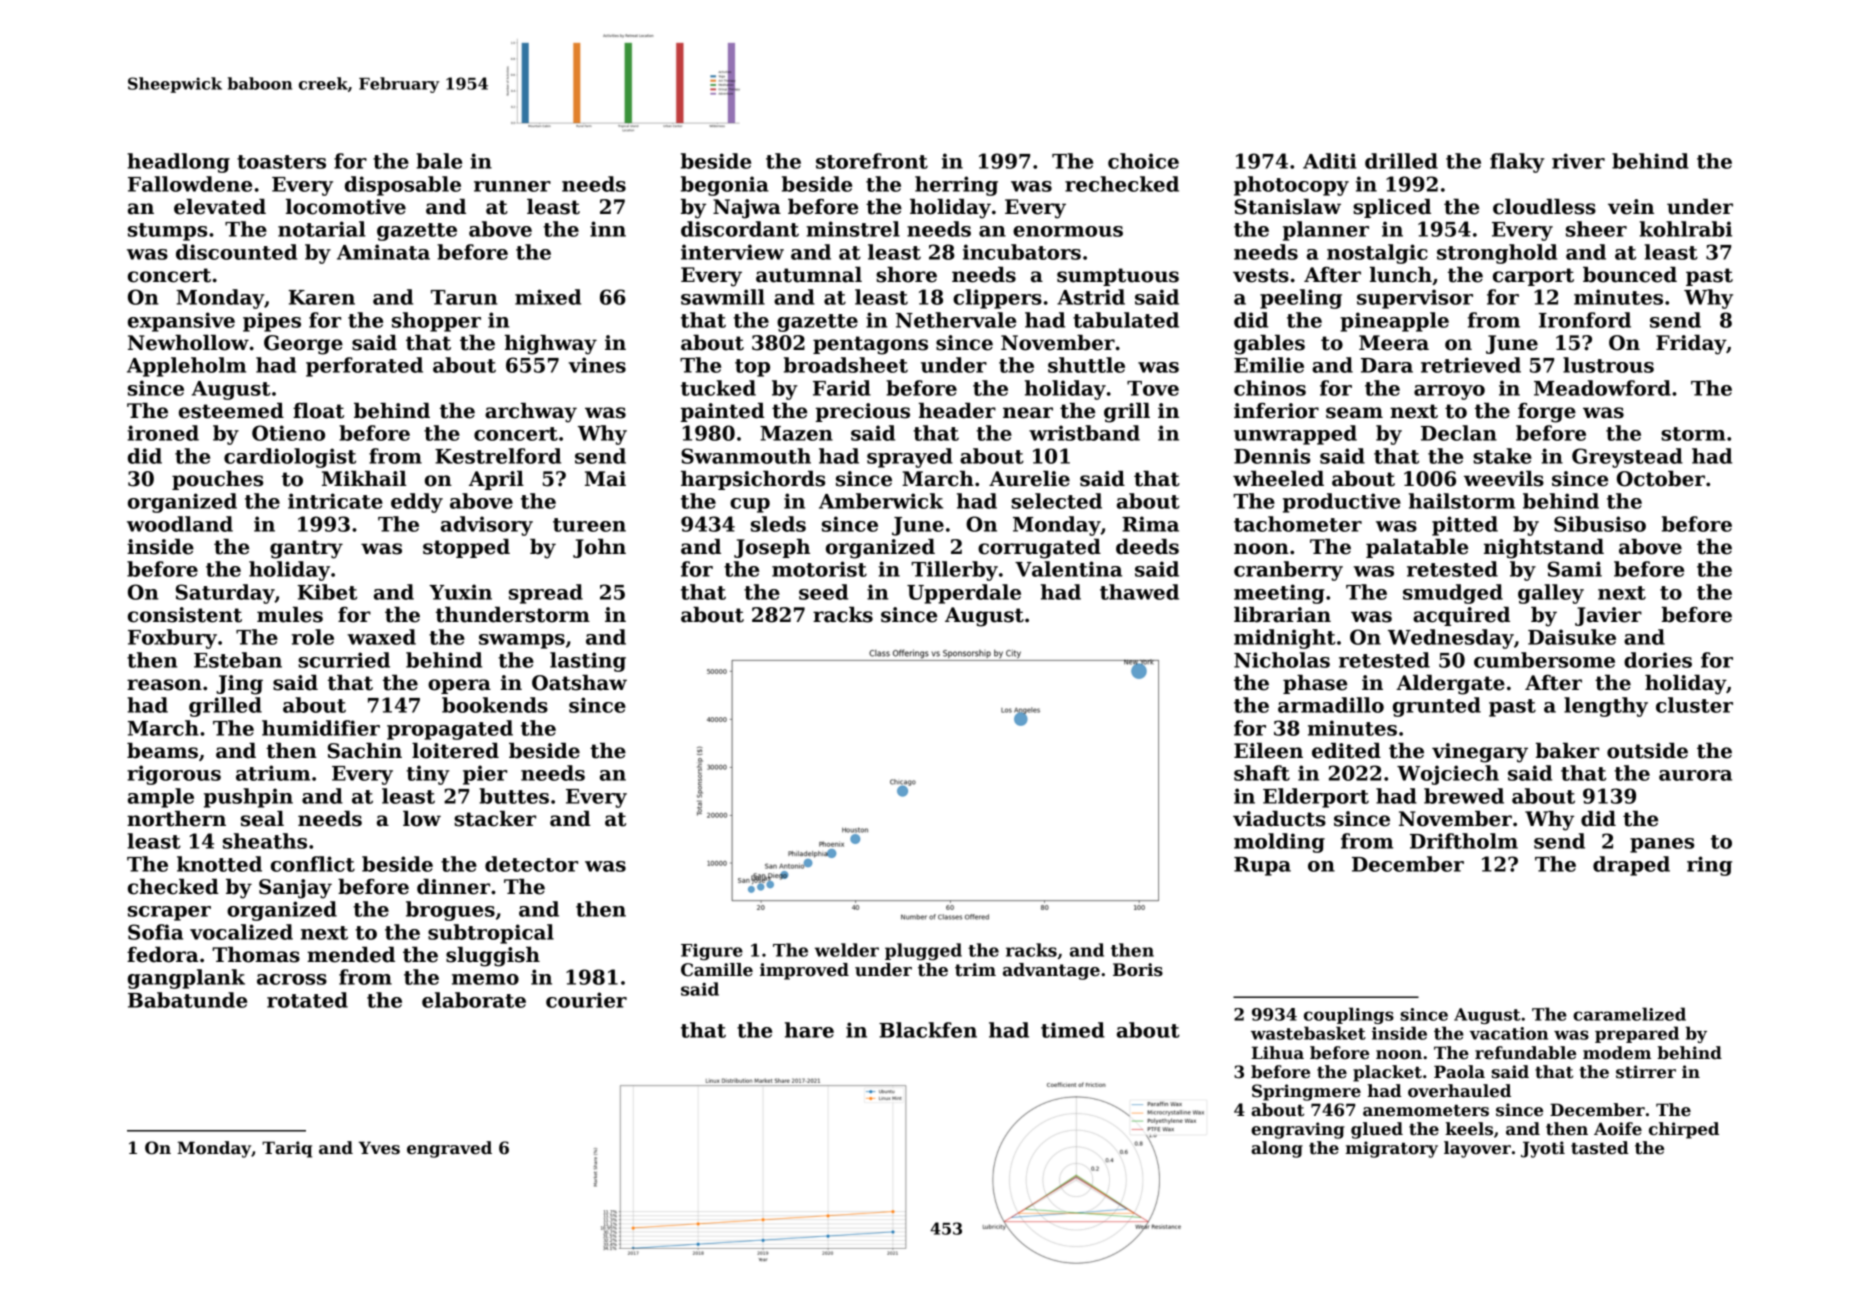  Describe the element at coordinates (872, 161) in the image. I see `storefront` at that location.
